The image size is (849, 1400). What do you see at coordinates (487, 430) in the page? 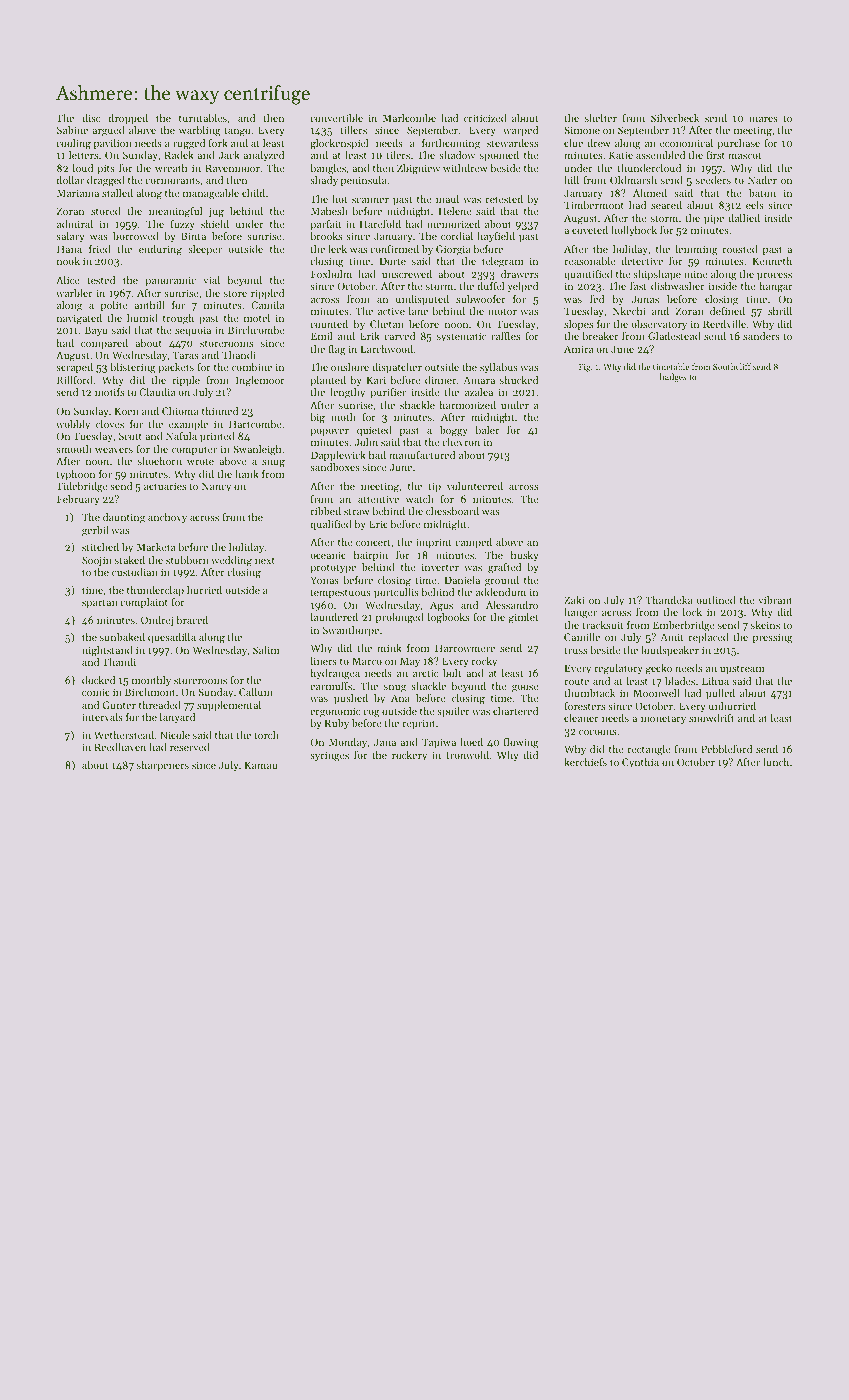
I see `baler` at bounding box center [487, 430].
